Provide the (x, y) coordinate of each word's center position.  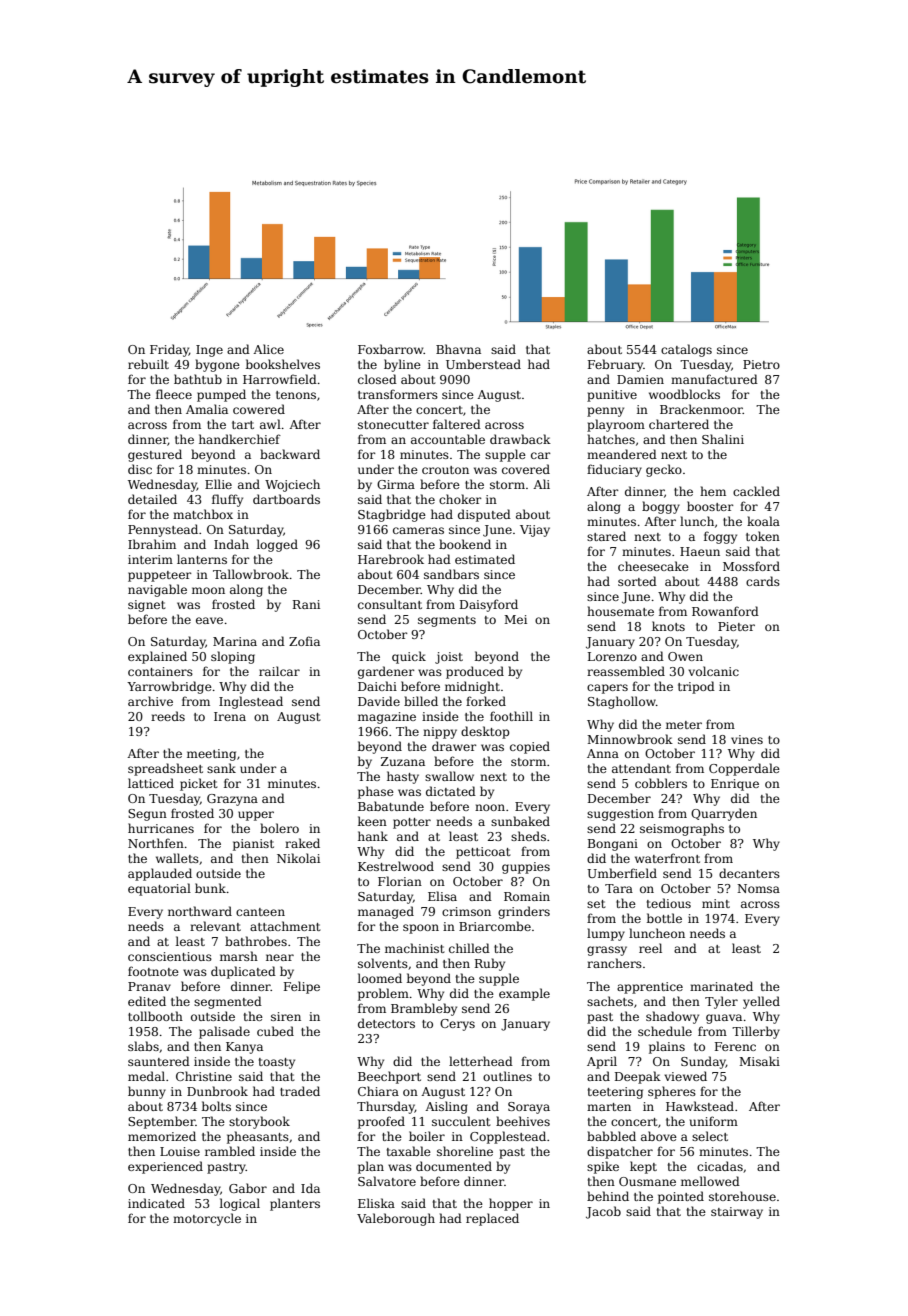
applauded (160, 874)
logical (240, 1204)
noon (490, 807)
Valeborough (396, 1219)
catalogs (686, 350)
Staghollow (622, 702)
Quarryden (724, 814)
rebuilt (148, 364)
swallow (449, 776)
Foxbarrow (391, 349)
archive (150, 701)
